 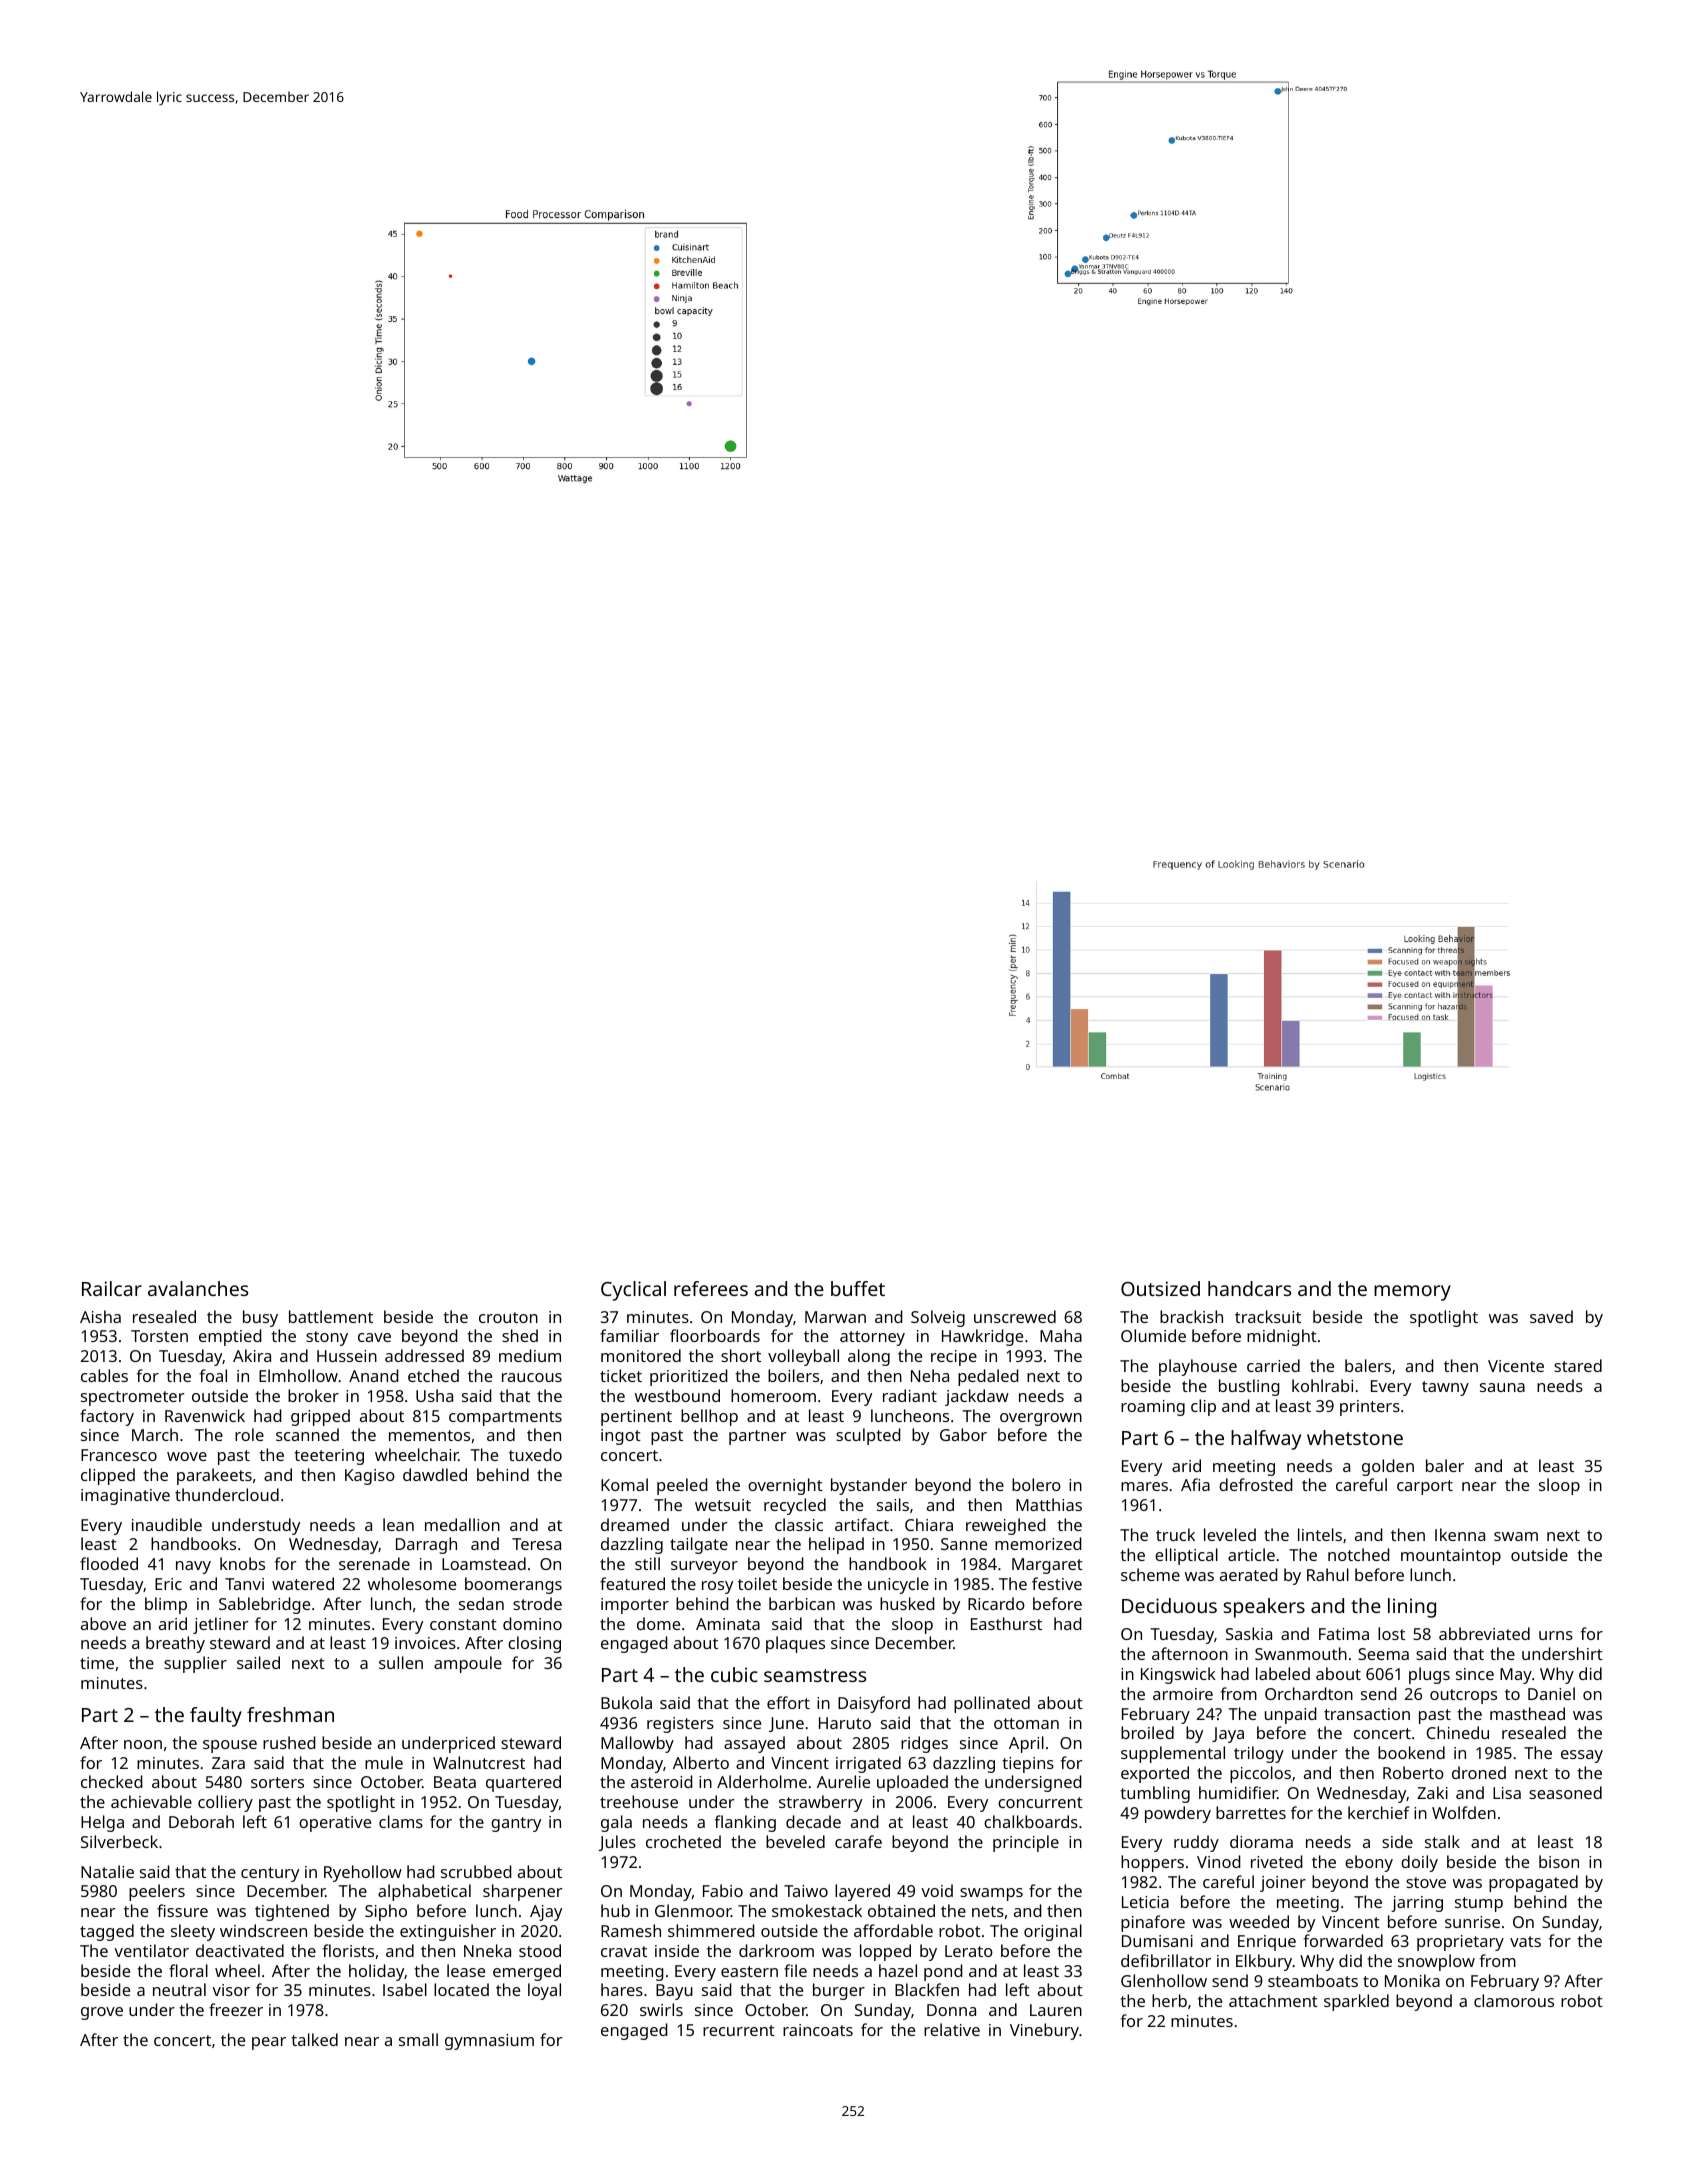 I want to click on referees, so click(x=711, y=1288).
